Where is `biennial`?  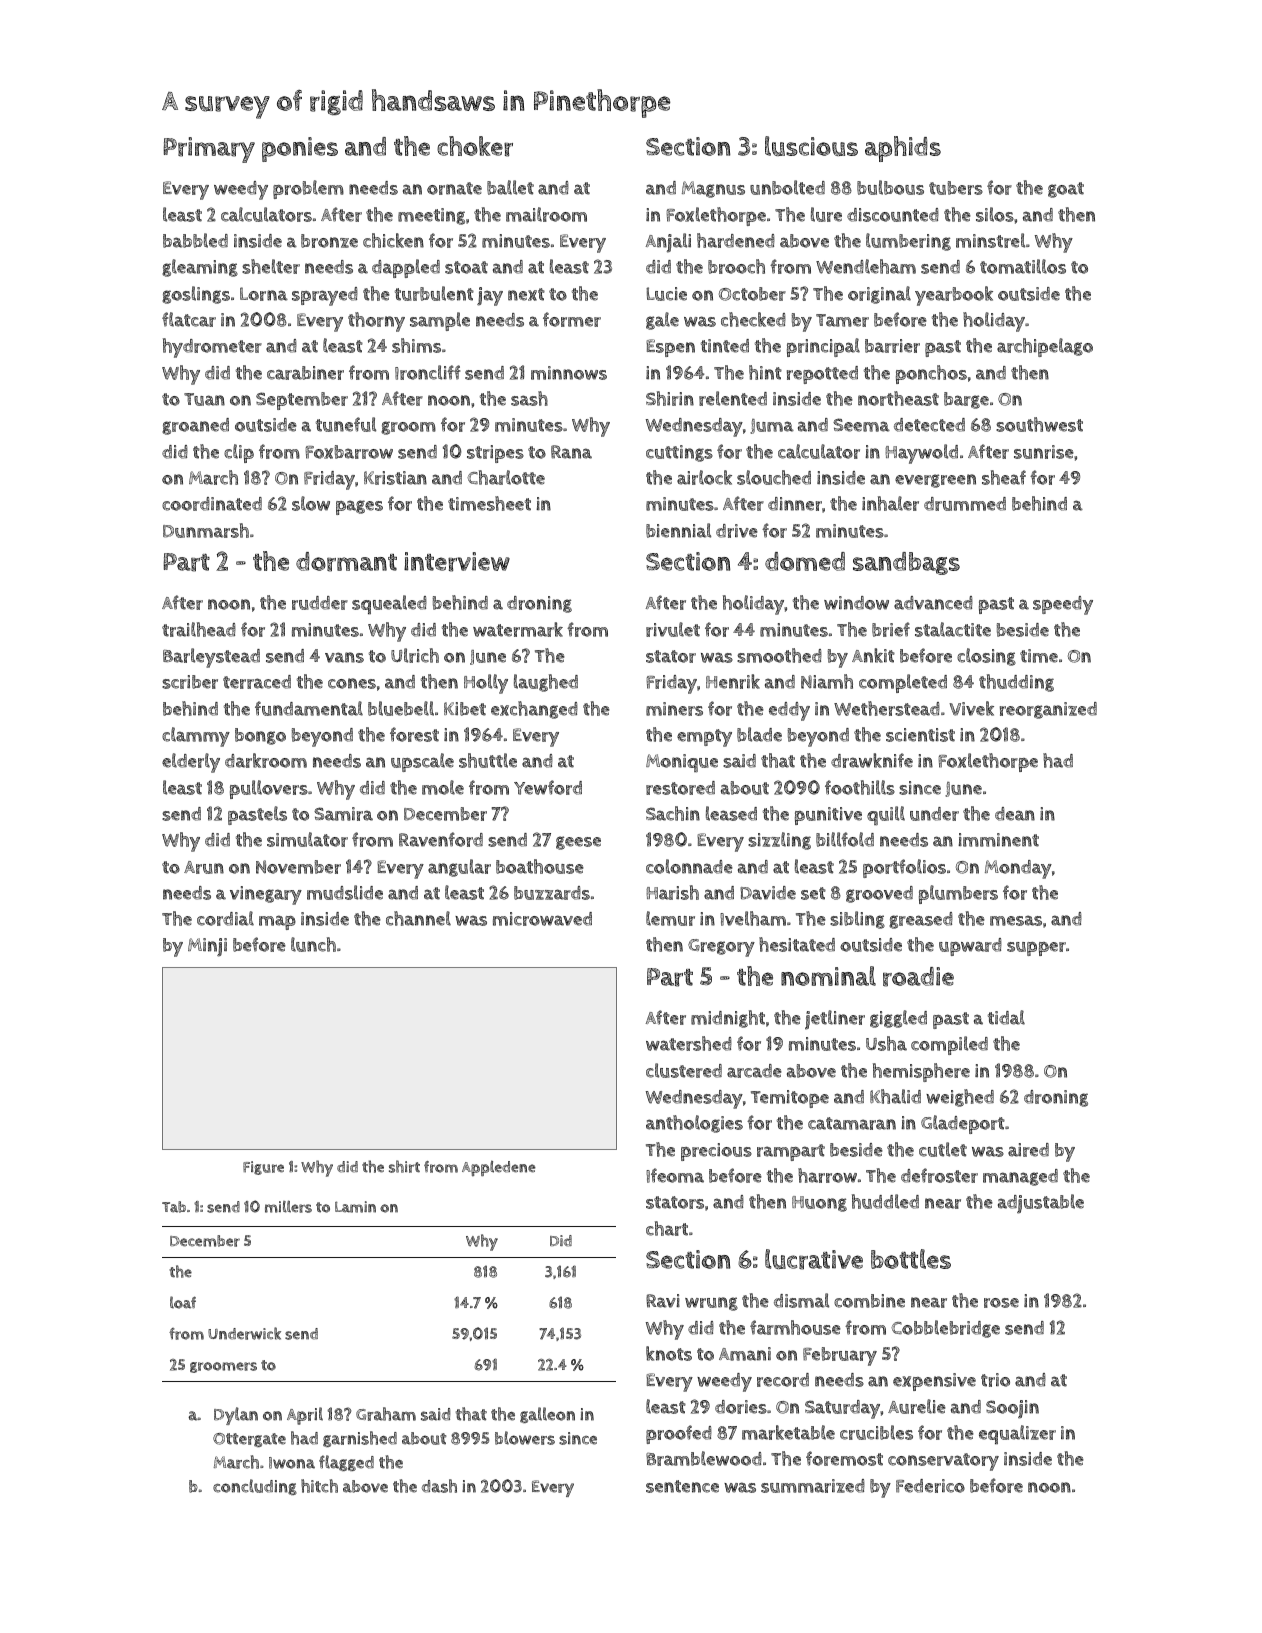
biennial is located at coordinates (678, 530).
